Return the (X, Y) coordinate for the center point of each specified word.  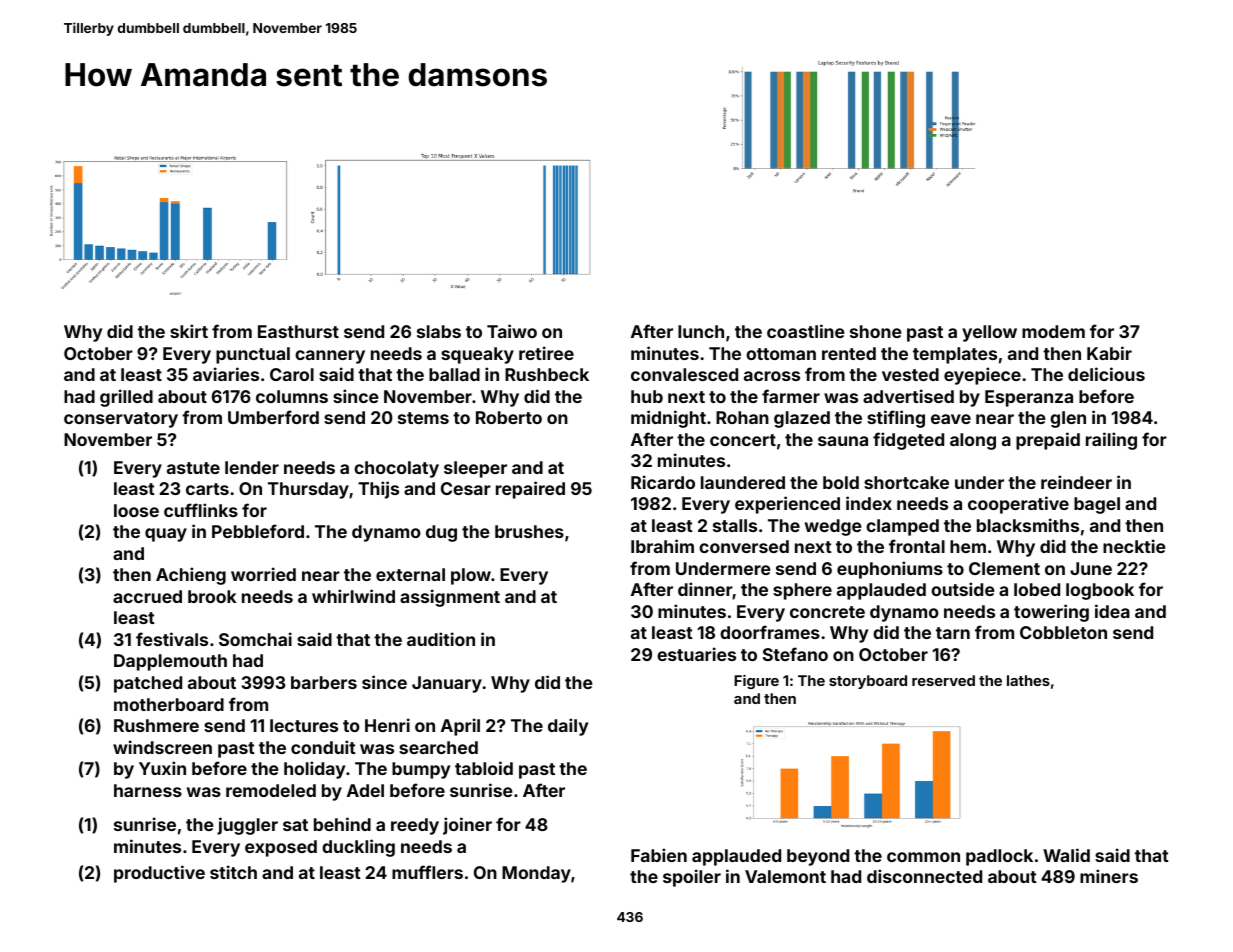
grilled (126, 398)
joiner (467, 826)
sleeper (475, 469)
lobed (1037, 589)
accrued (147, 596)
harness (148, 790)
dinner (705, 590)
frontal (917, 546)
